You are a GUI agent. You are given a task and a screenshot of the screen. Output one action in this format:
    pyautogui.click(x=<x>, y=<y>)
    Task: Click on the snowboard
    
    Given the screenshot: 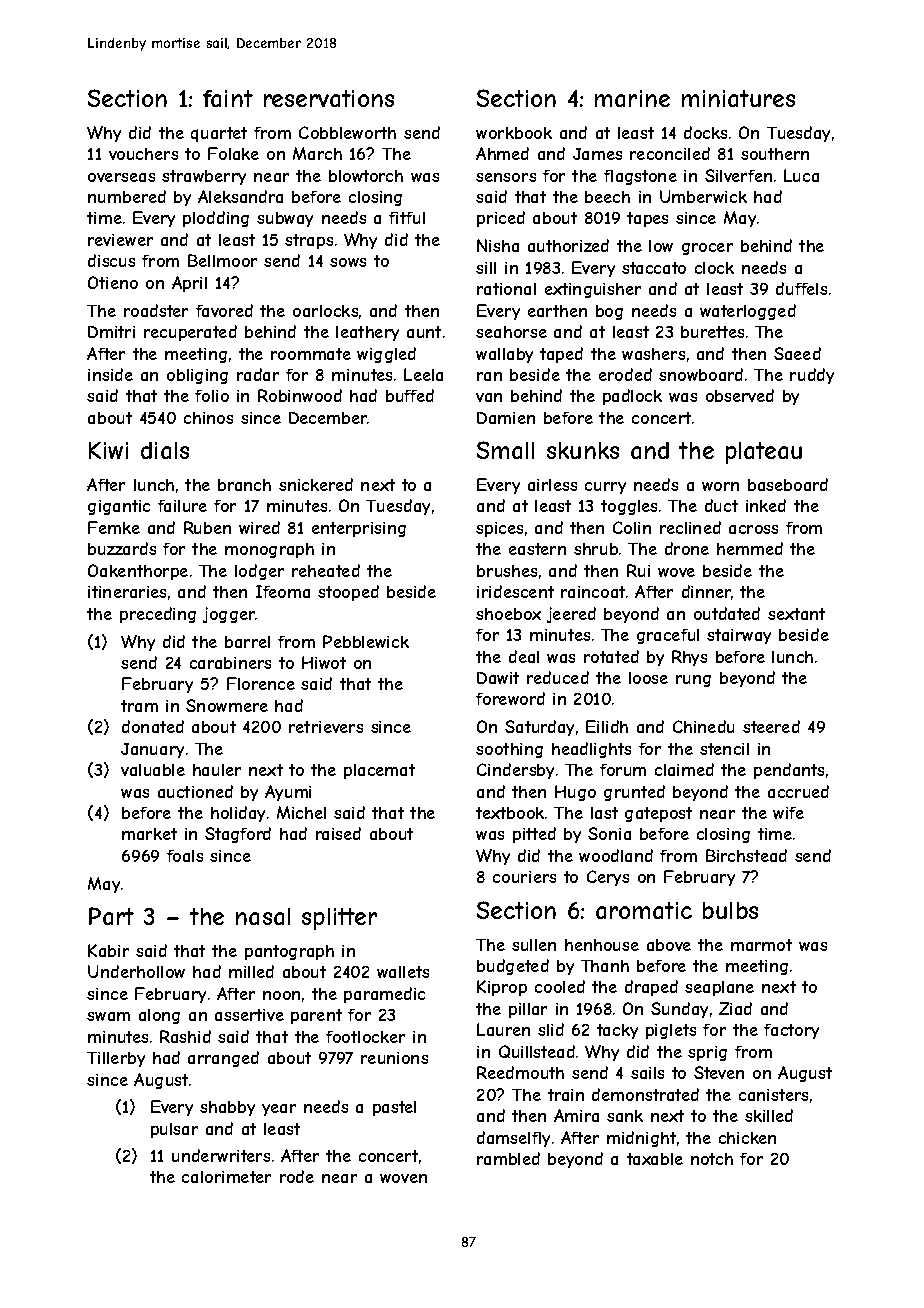 What is the action you would take?
    pyautogui.click(x=701, y=374)
